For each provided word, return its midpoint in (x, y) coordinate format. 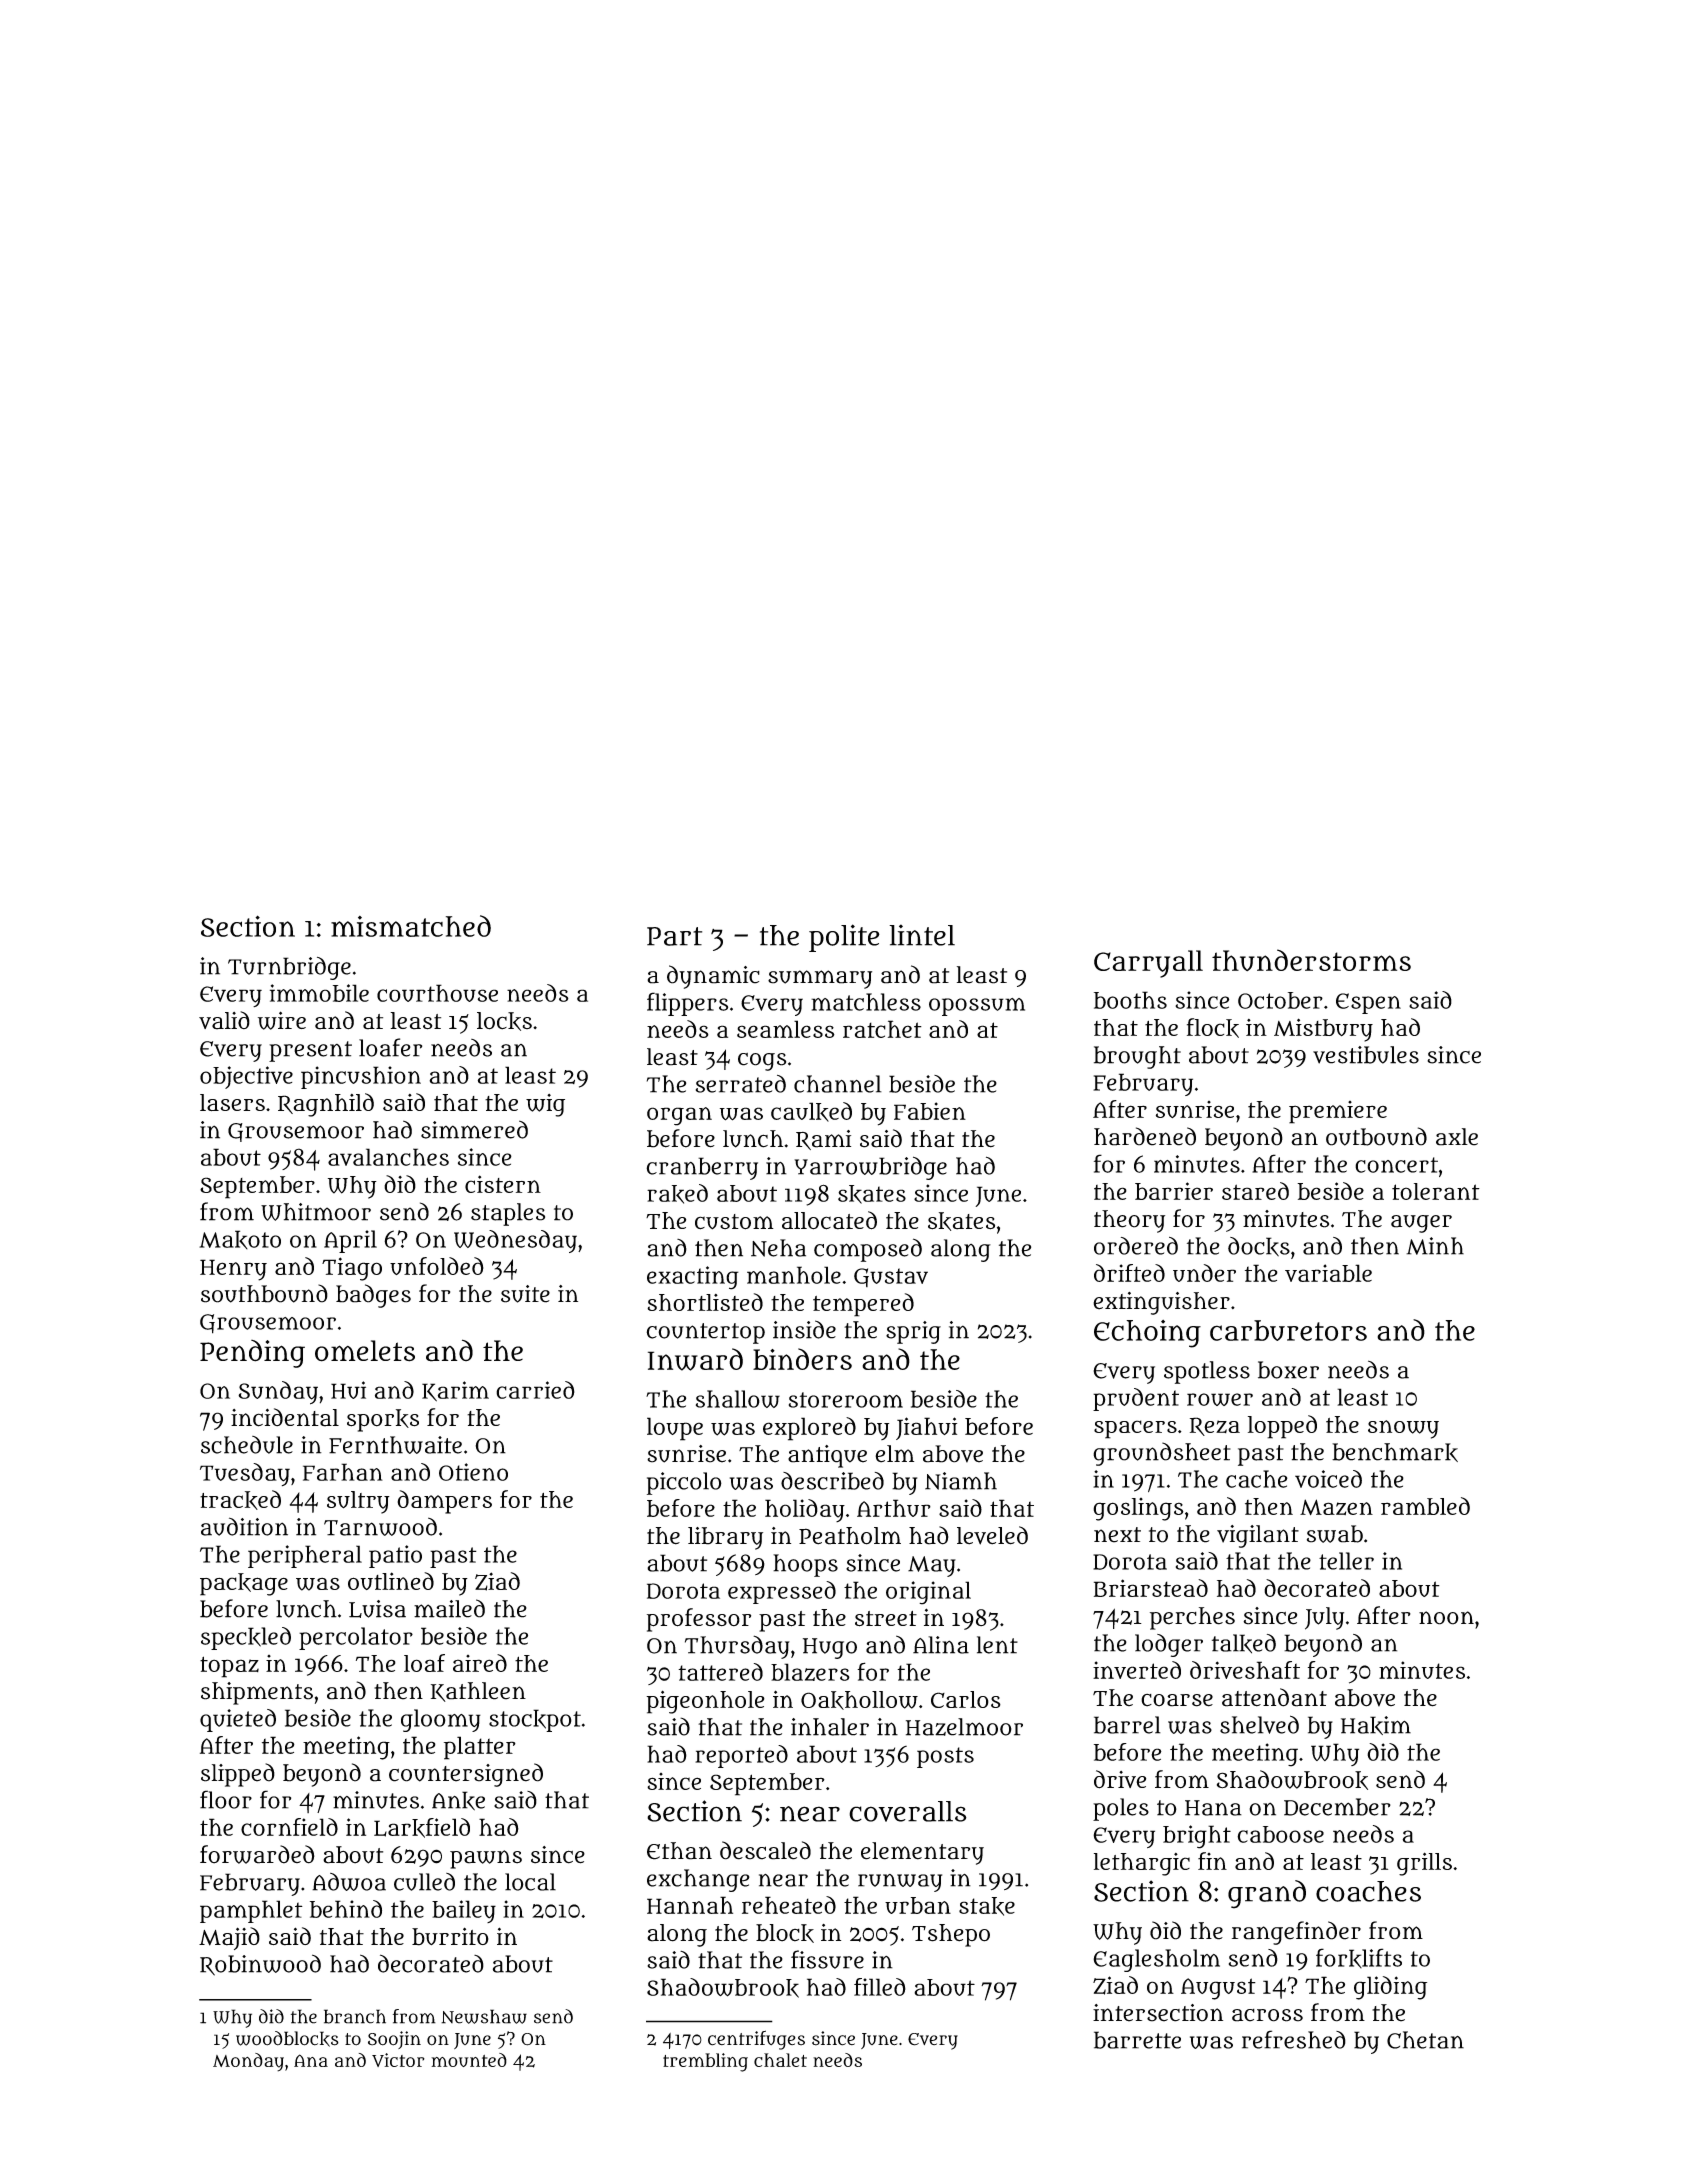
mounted (469, 2060)
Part (674, 936)
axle (1457, 1137)
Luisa (377, 1609)
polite (844, 938)
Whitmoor (316, 1212)
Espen (1368, 1003)
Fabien (930, 1111)
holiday (805, 1510)
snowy (1403, 1429)
